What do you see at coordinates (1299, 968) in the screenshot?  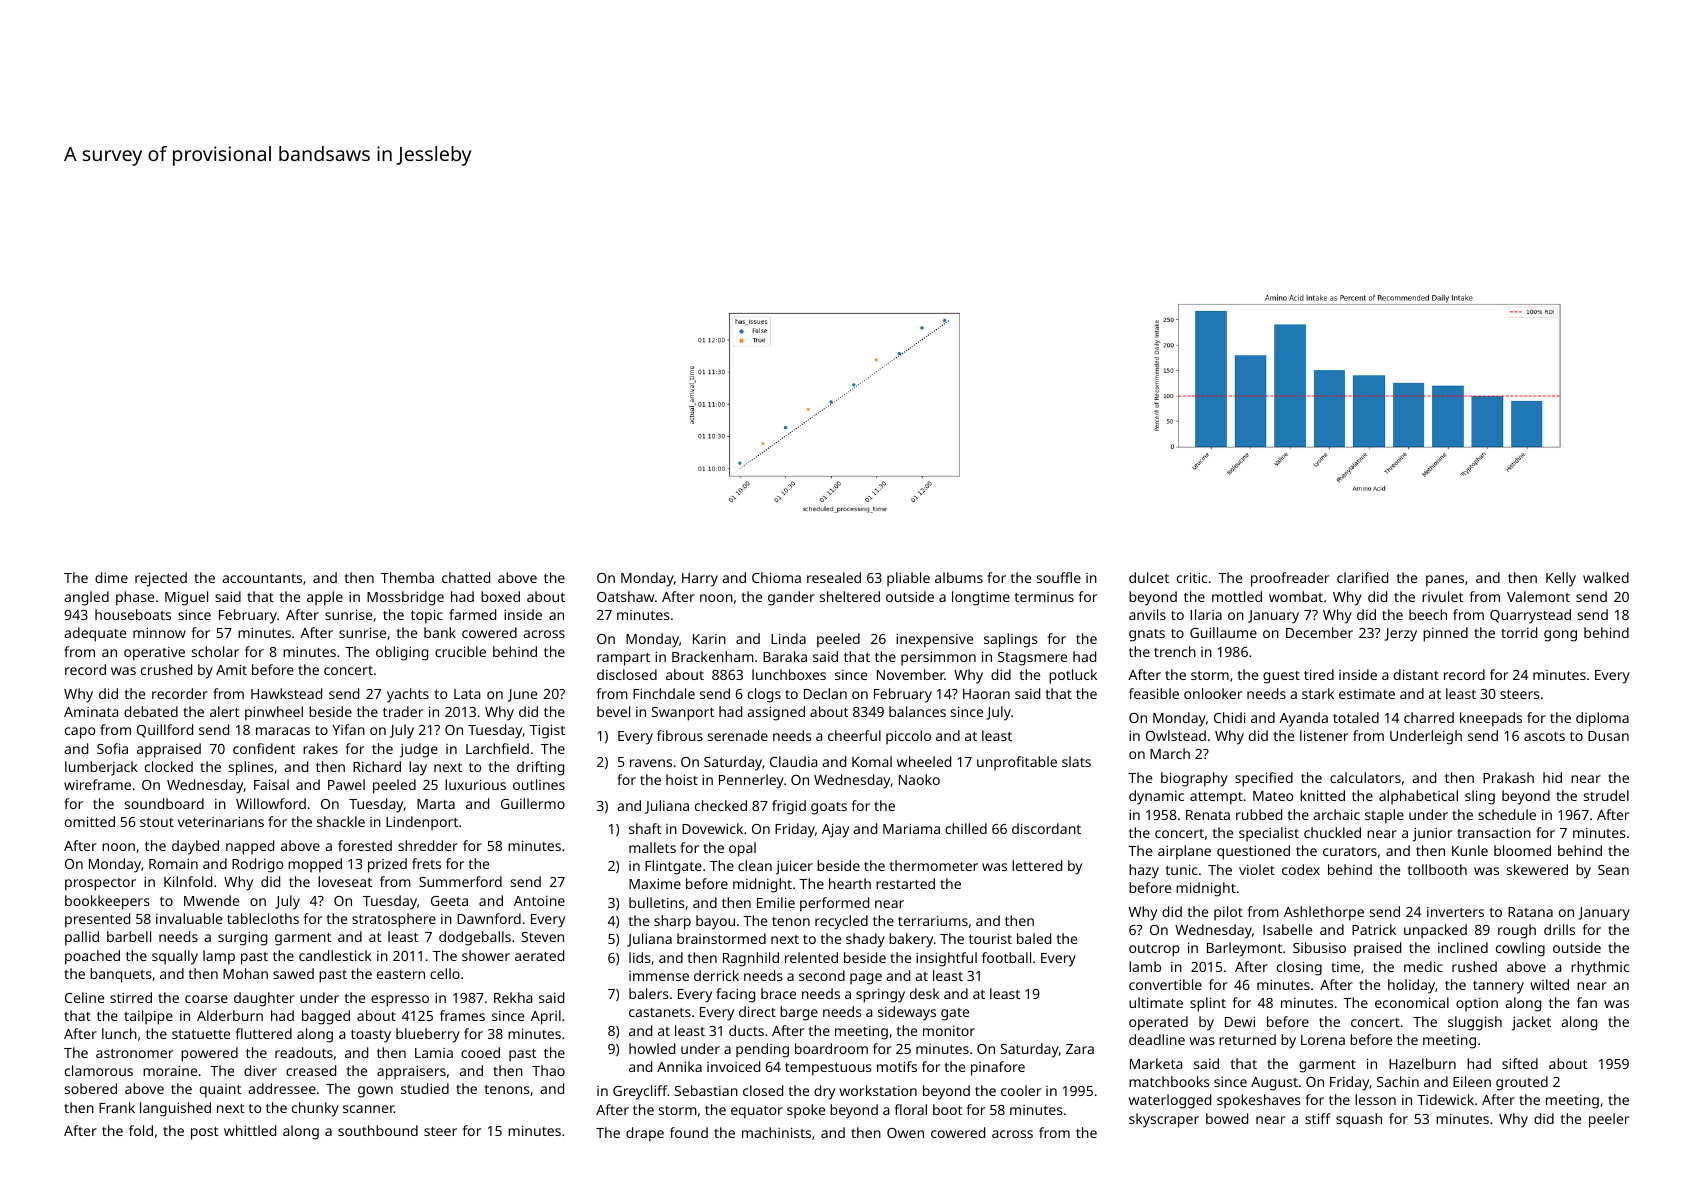 I see `closing` at bounding box center [1299, 968].
